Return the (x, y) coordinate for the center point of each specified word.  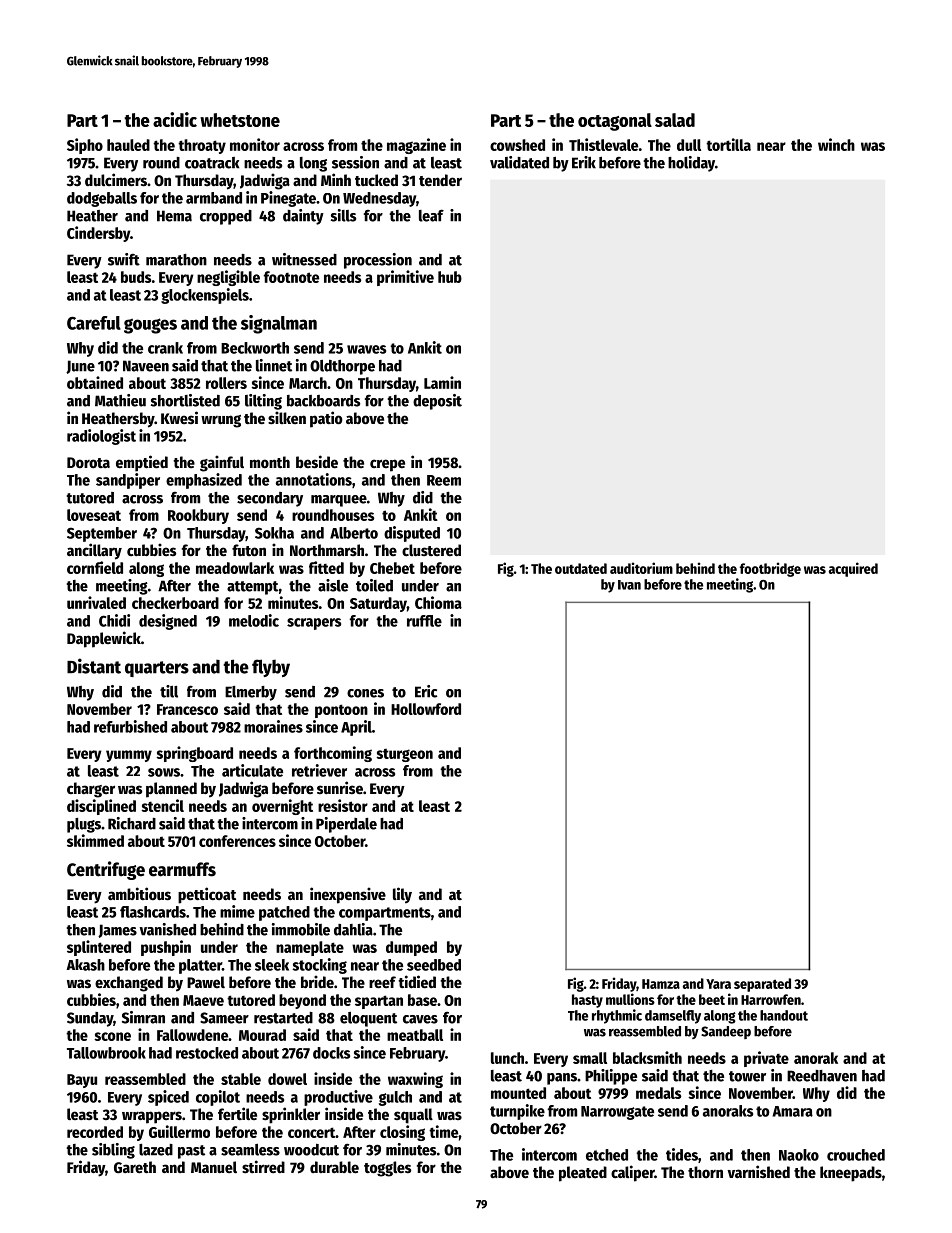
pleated (583, 1174)
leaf (431, 215)
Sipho (85, 146)
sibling (113, 1151)
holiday (691, 164)
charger (91, 790)
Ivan (629, 585)
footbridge (770, 569)
